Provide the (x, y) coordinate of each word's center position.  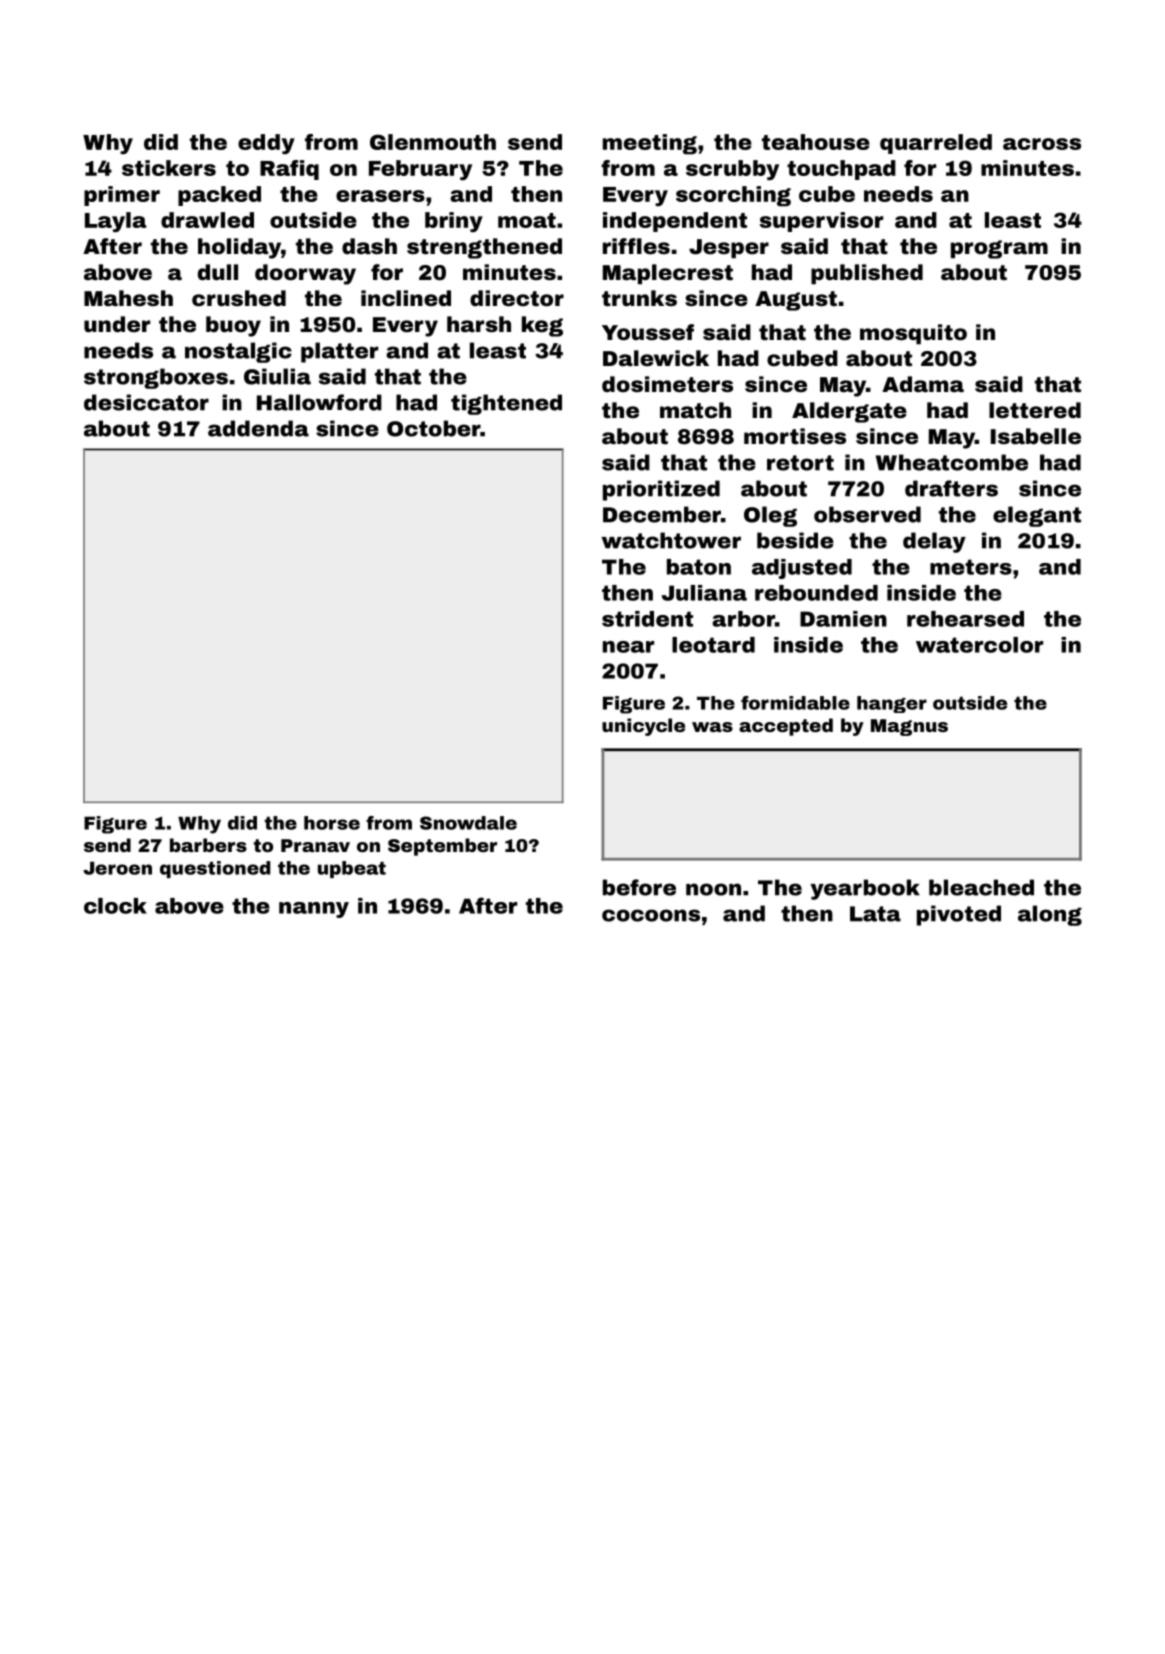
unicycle (643, 727)
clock (115, 906)
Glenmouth (433, 142)
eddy (266, 144)
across (1042, 144)
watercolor (979, 645)
